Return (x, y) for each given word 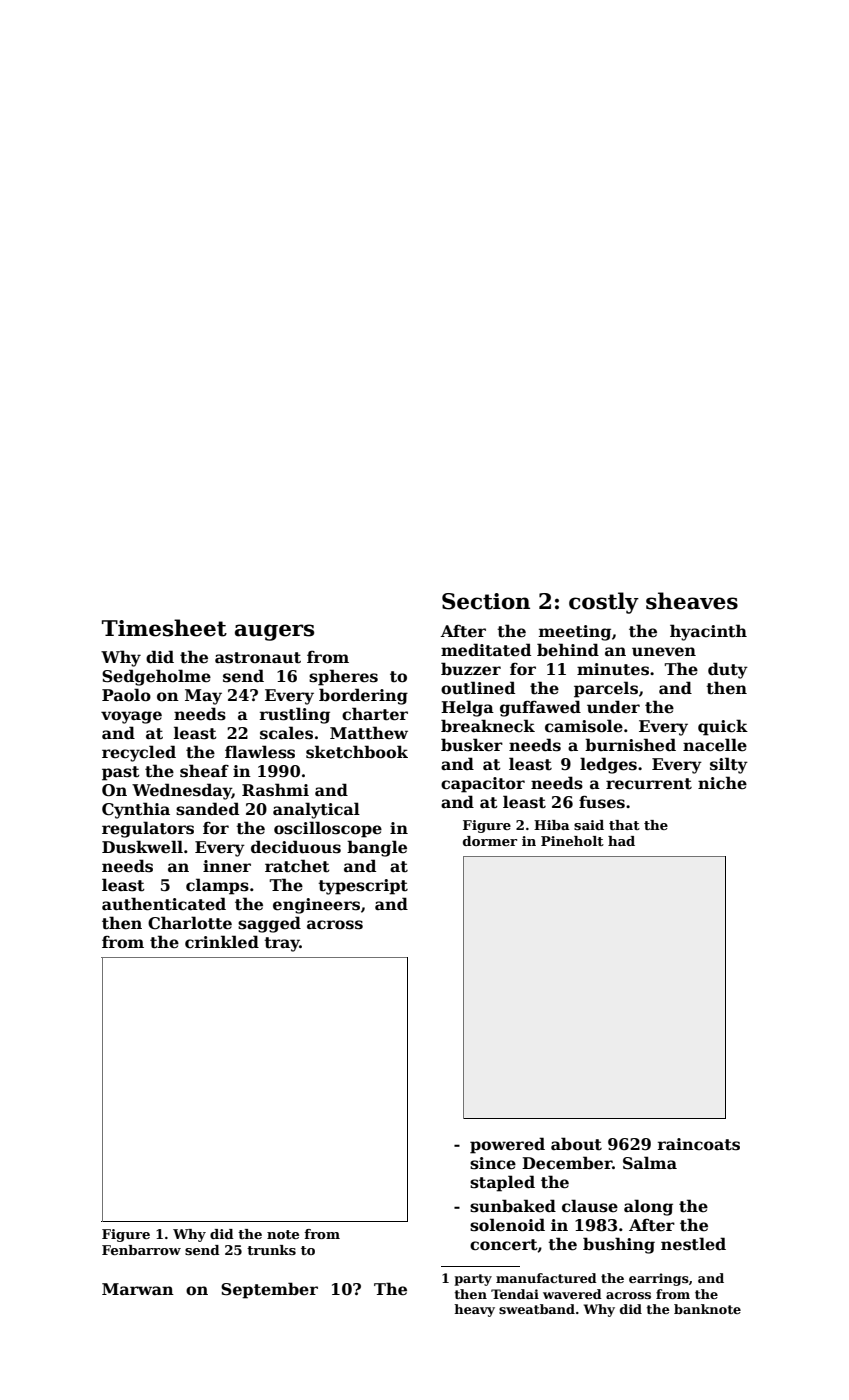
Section (486, 601)
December (567, 1163)
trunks (271, 1250)
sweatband (537, 1309)
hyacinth (708, 632)
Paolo (126, 695)
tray (282, 944)
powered (507, 1145)
